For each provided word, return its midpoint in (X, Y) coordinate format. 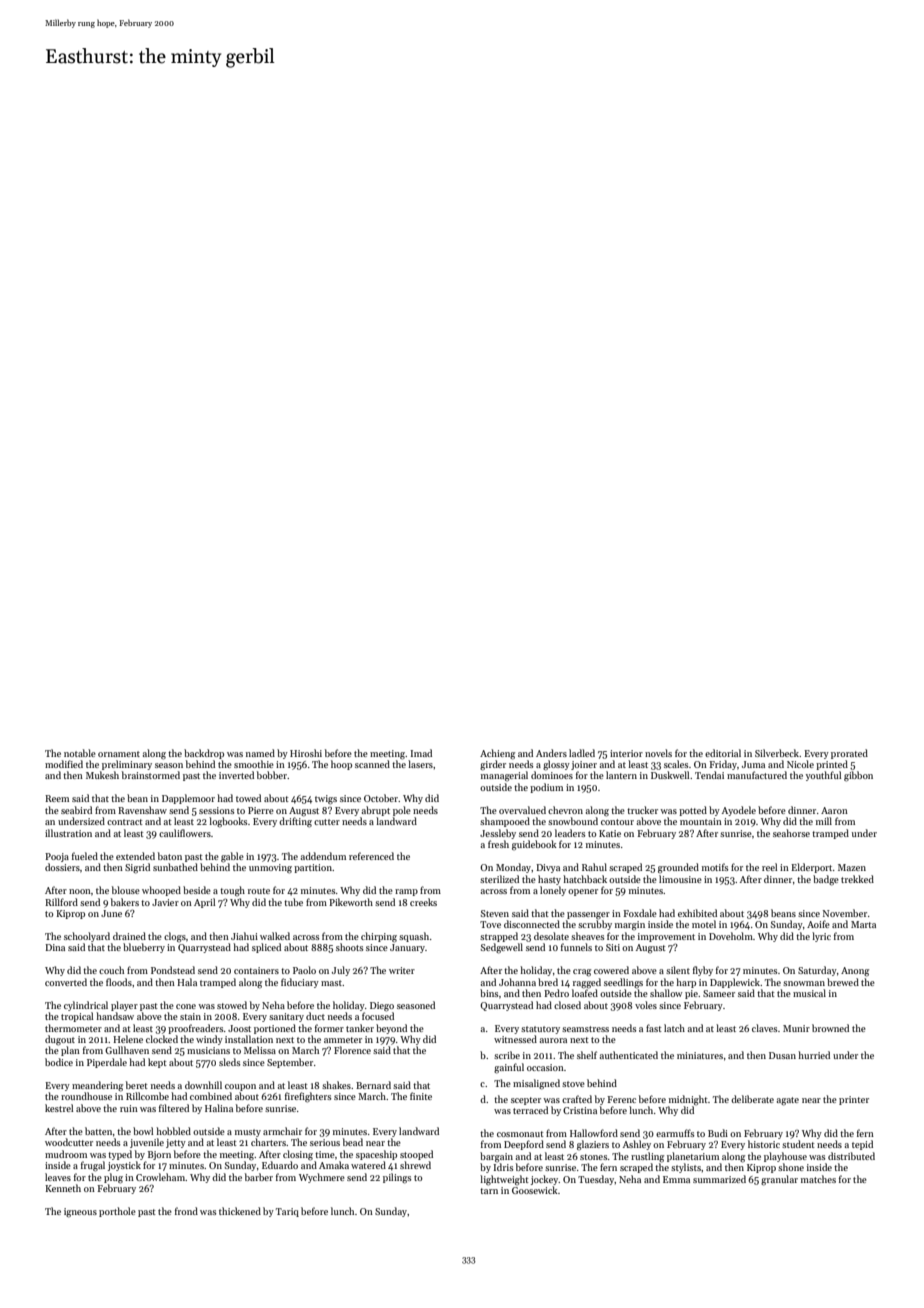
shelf (587, 1055)
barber (259, 1177)
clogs (175, 937)
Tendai (709, 775)
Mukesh (102, 775)
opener (583, 892)
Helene (128, 1039)
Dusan (782, 1055)
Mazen (852, 867)
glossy (556, 765)
